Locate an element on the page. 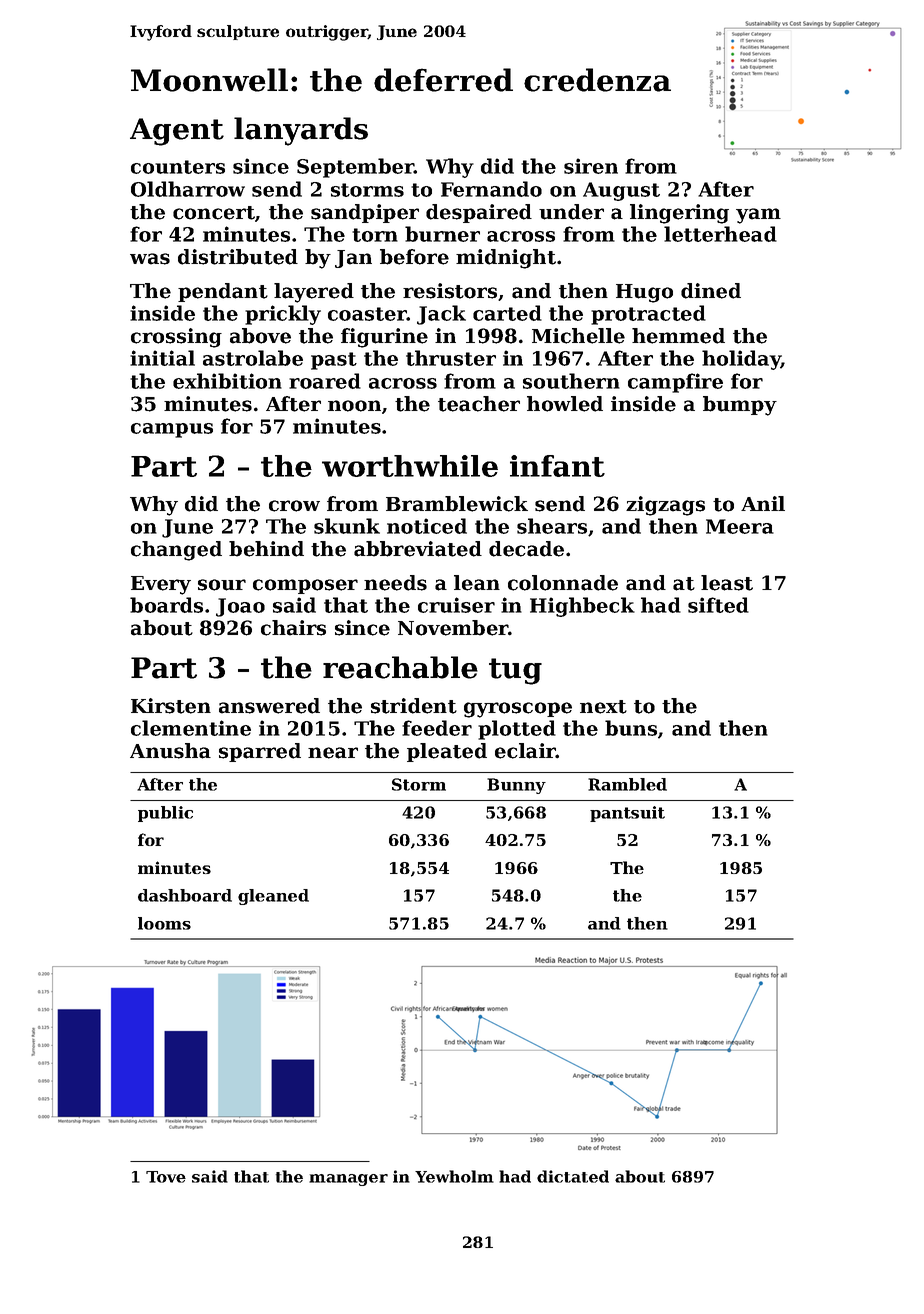 This document has width=924, height=1314. buns is located at coordinates (631, 728).
